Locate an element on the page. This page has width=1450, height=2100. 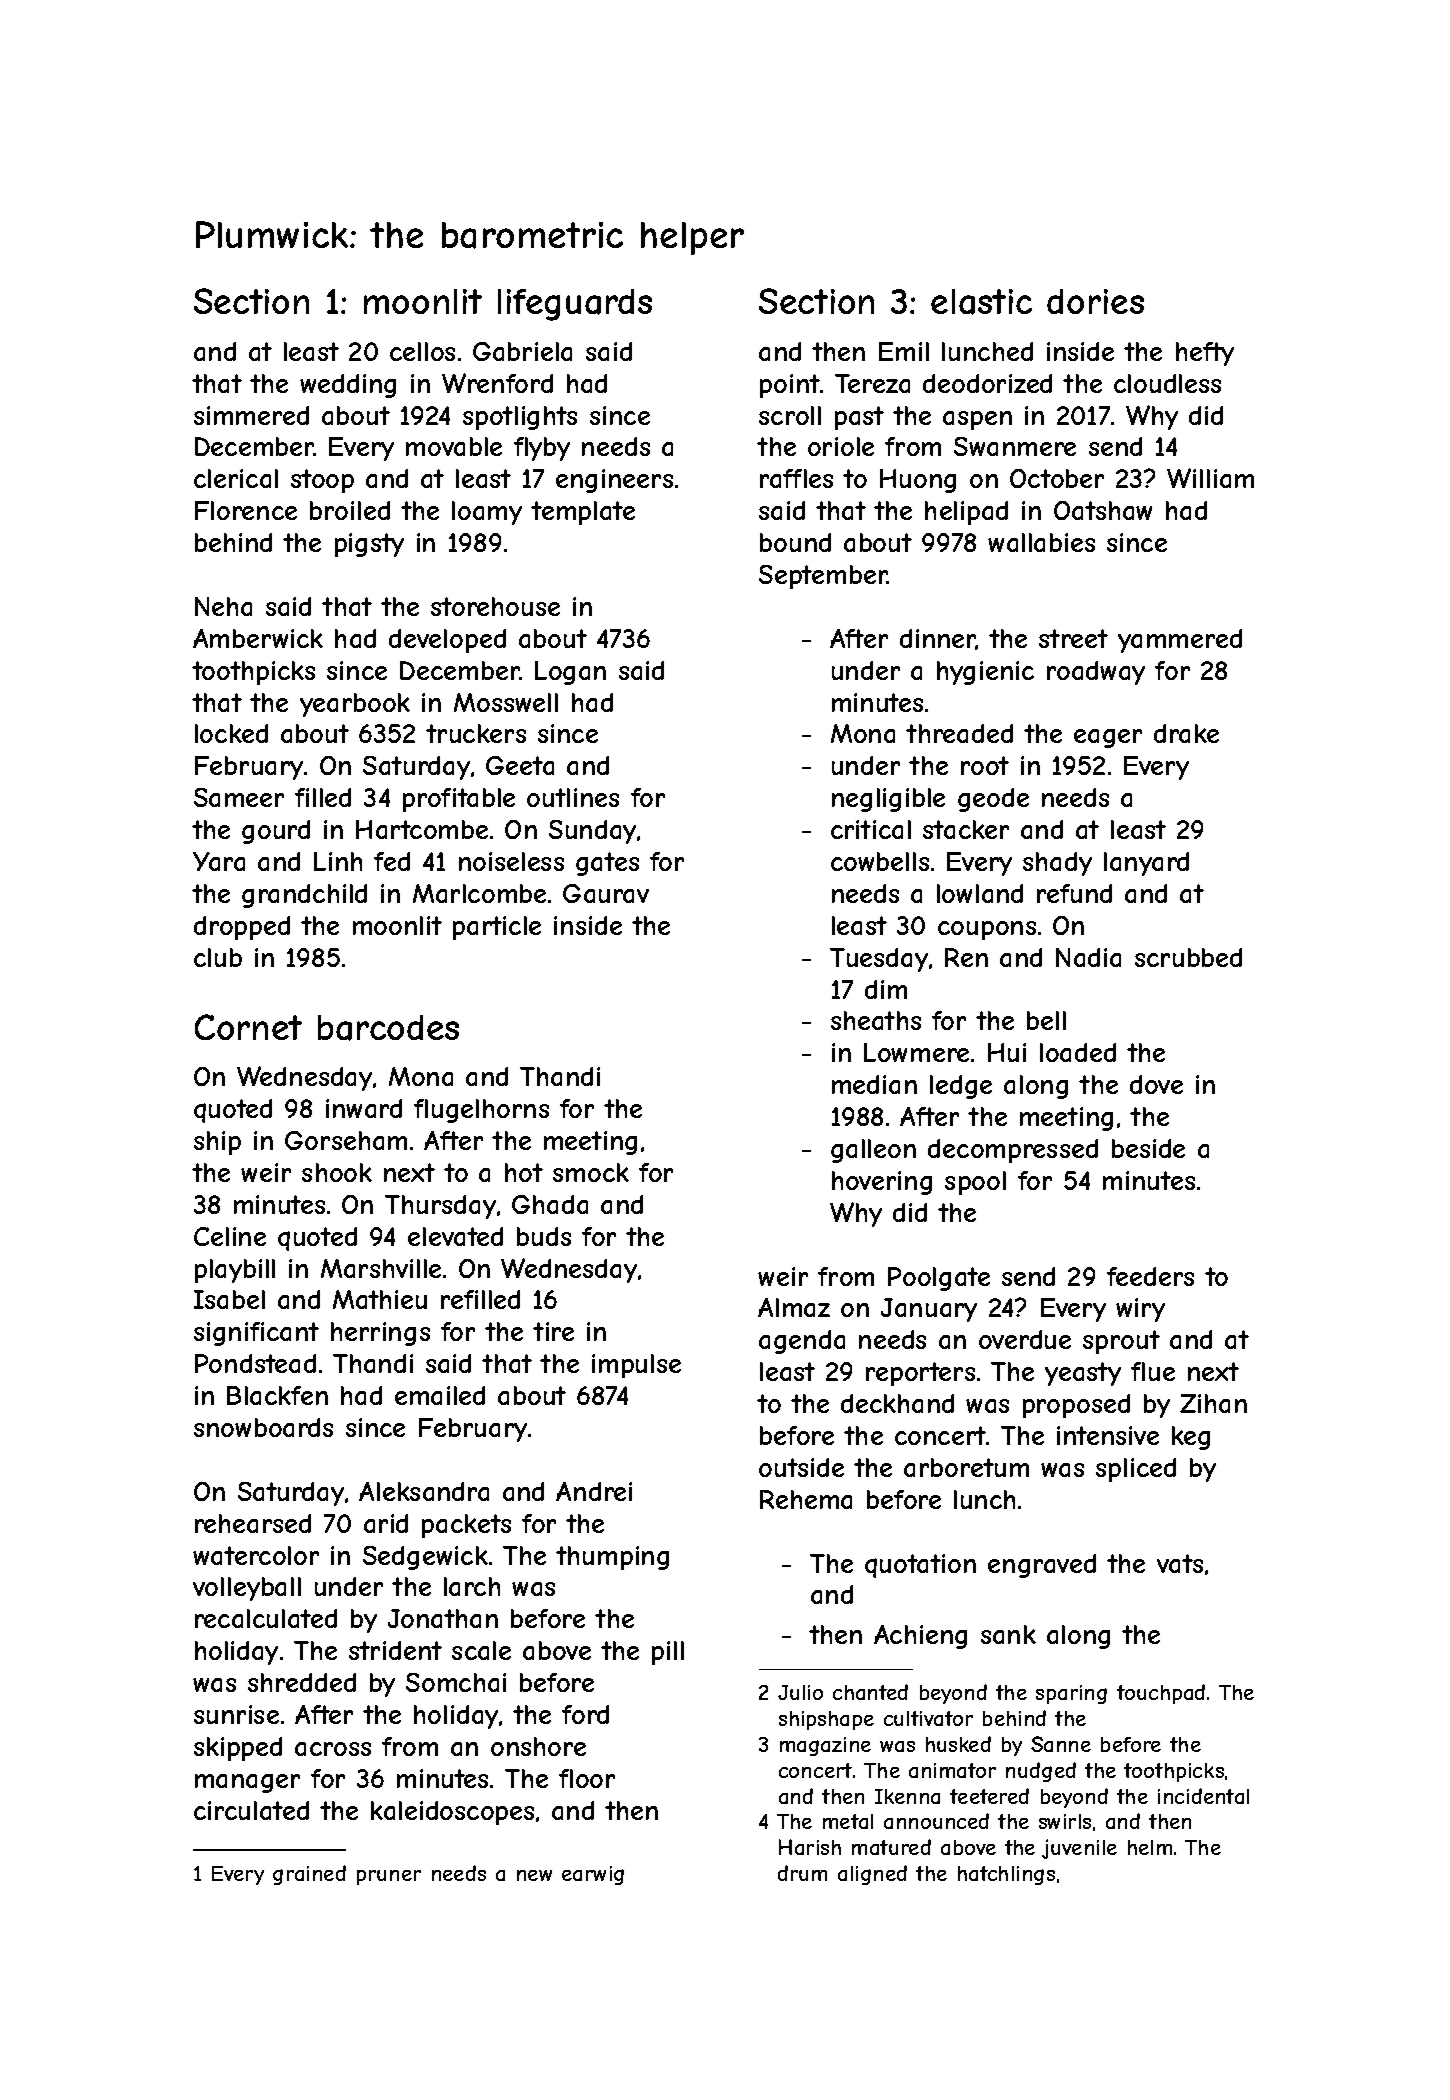
dories is located at coordinates (1095, 301).
